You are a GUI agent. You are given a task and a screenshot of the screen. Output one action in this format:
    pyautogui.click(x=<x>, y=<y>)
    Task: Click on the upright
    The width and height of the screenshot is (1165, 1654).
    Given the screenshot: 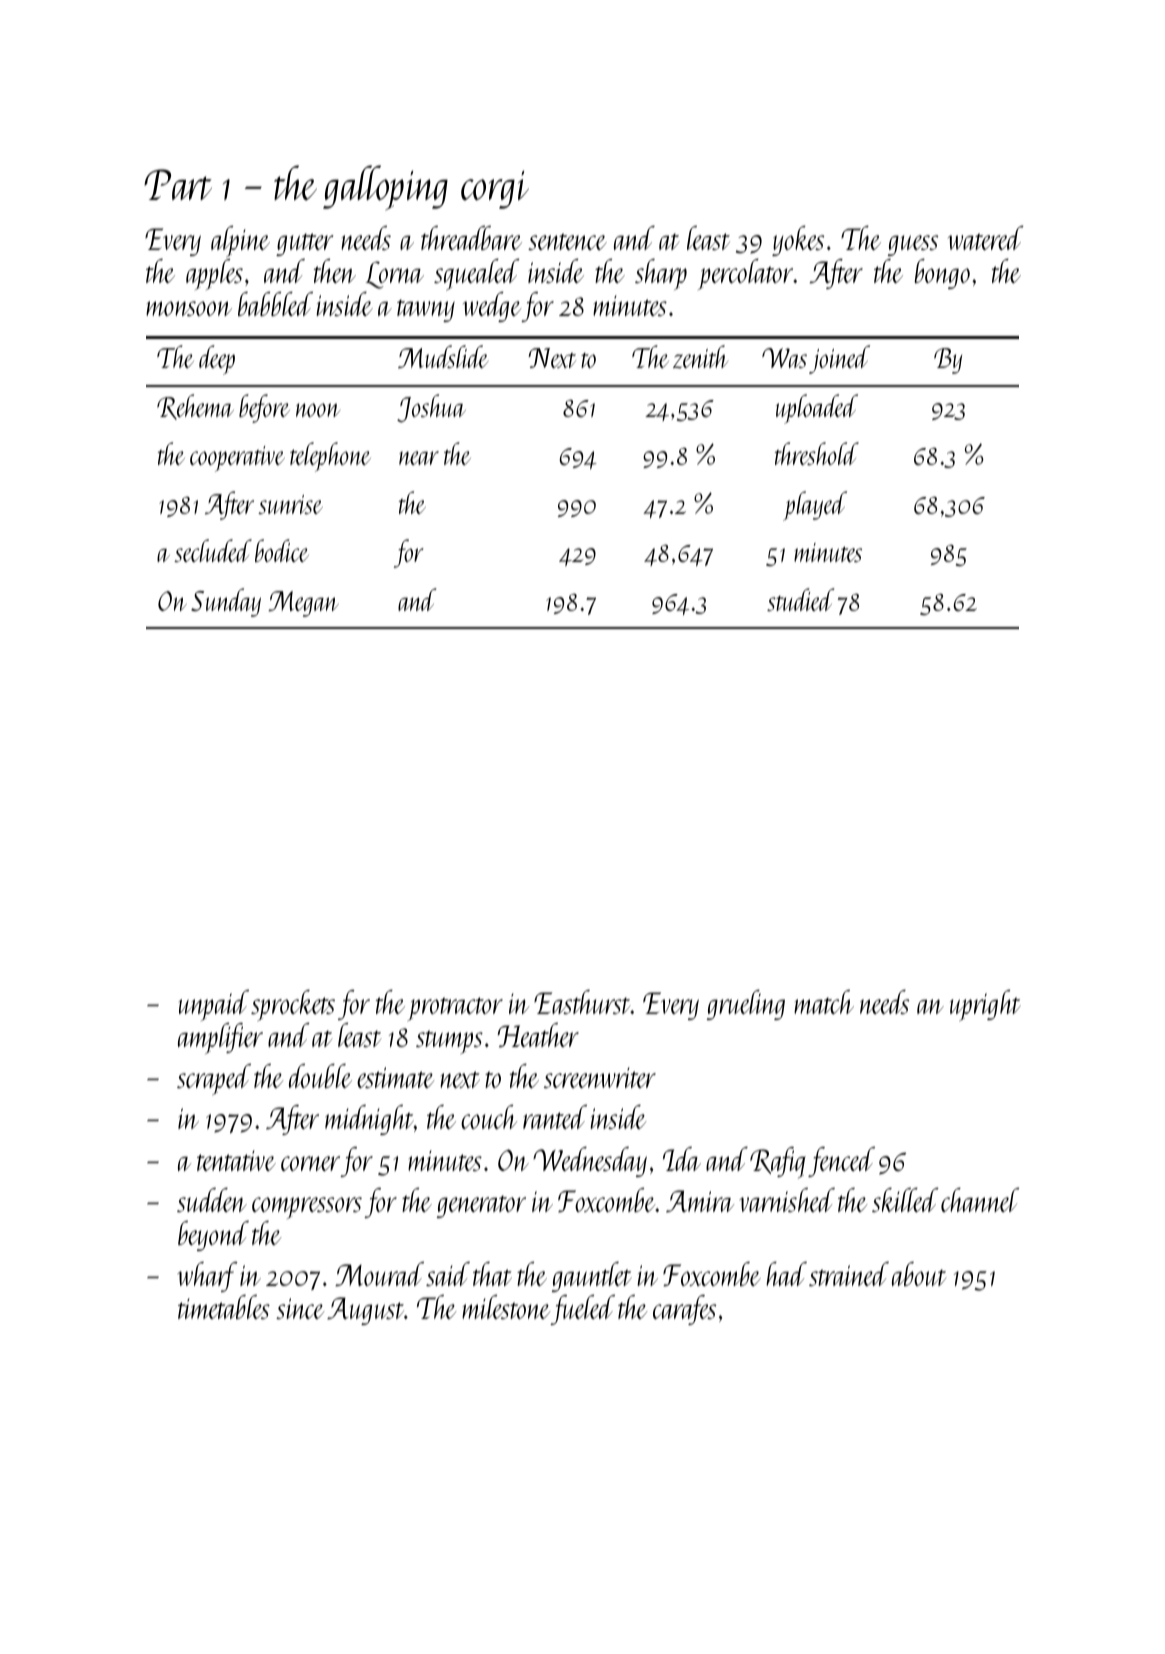 What is the action you would take?
    pyautogui.click(x=985, y=1005)
